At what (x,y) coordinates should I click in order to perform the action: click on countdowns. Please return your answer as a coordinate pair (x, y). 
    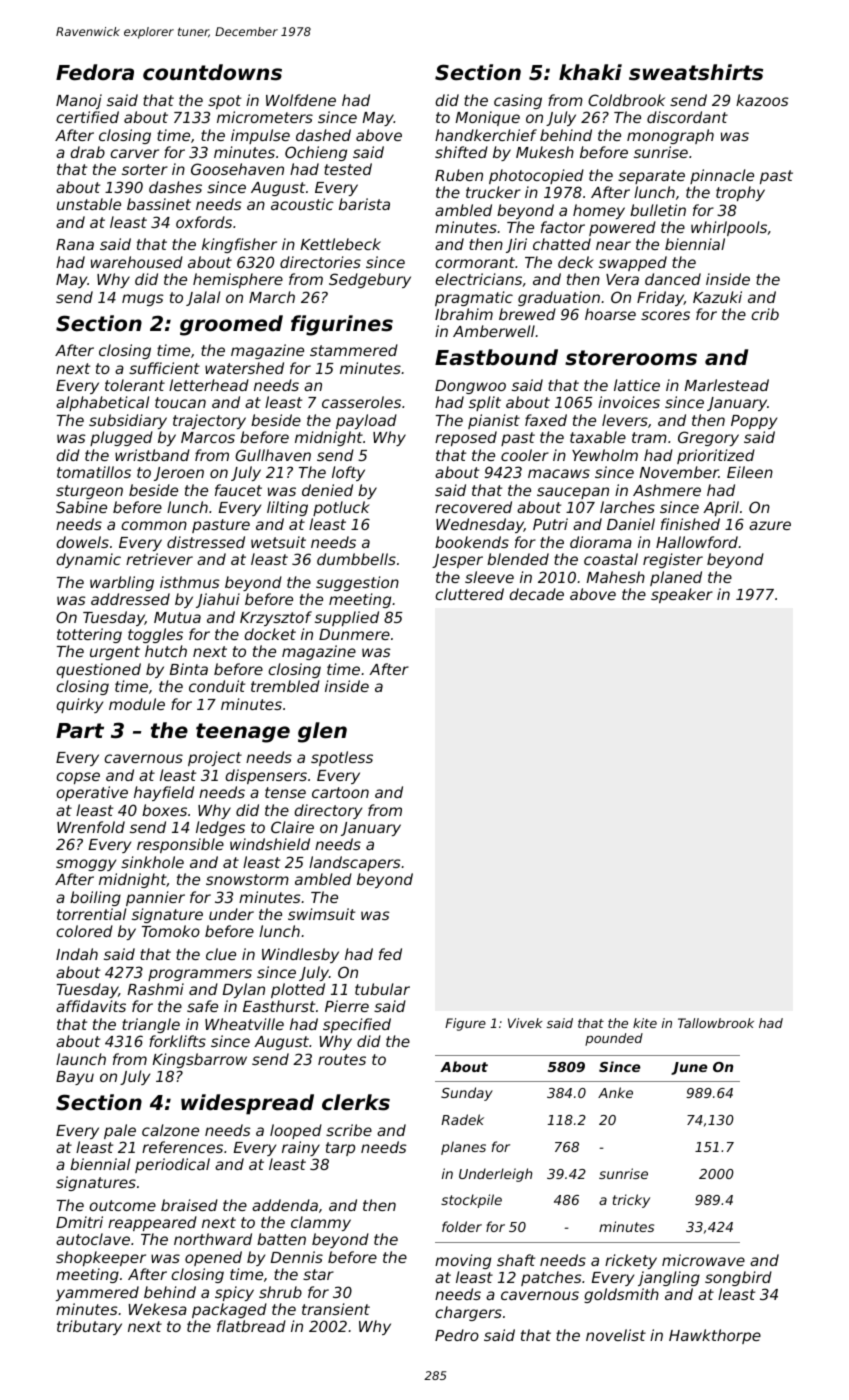
    Looking at the image, I should click on (212, 72).
